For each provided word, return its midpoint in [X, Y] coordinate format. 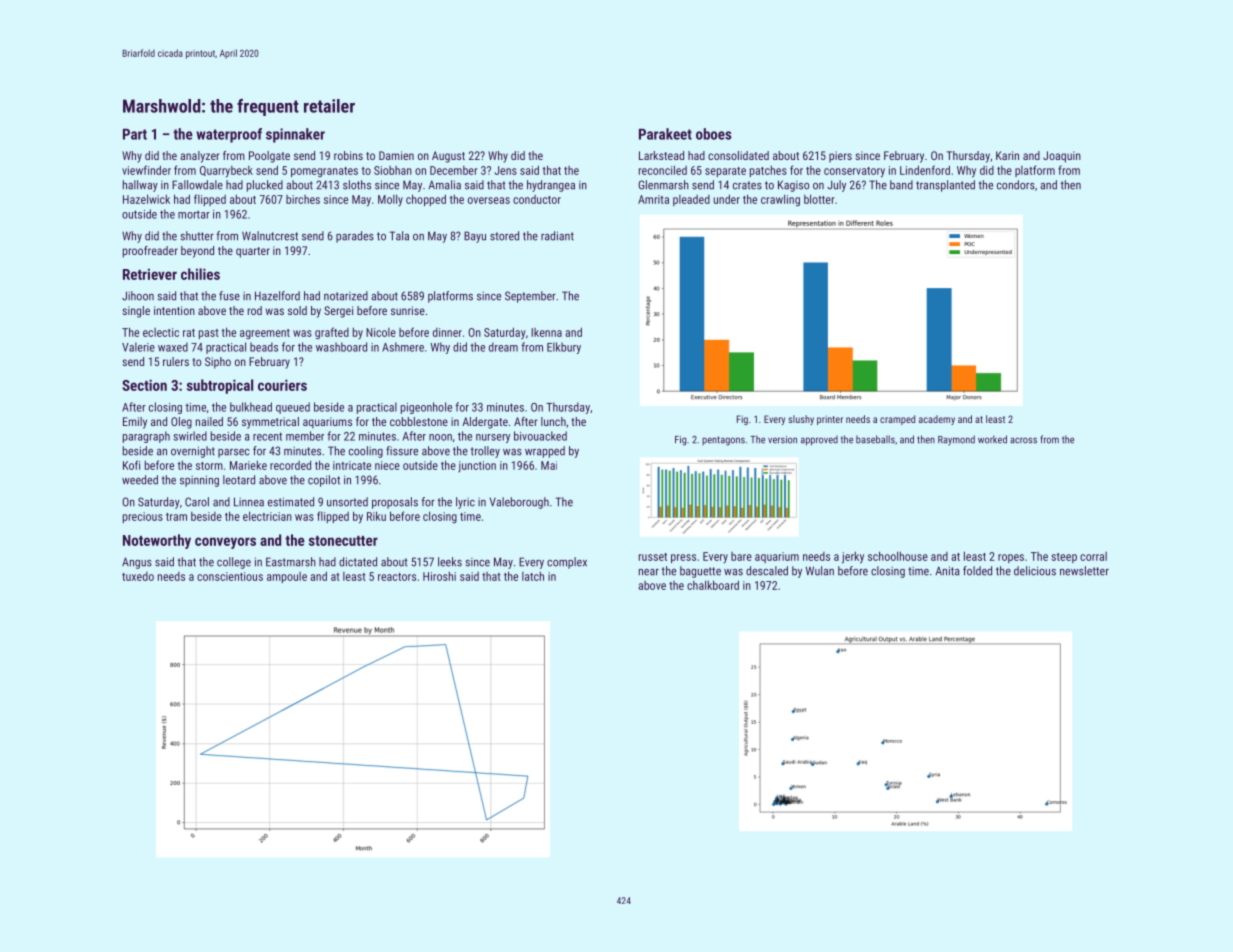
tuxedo [138, 576]
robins [348, 155]
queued [293, 408]
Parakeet [665, 134]
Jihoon [138, 296]
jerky [853, 558]
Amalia [444, 185]
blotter [819, 199]
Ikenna [546, 332]
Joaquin [1062, 157]
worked [992, 439]
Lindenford [925, 170]
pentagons [723, 441]
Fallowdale [197, 185]
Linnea [249, 502]
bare [741, 556]
